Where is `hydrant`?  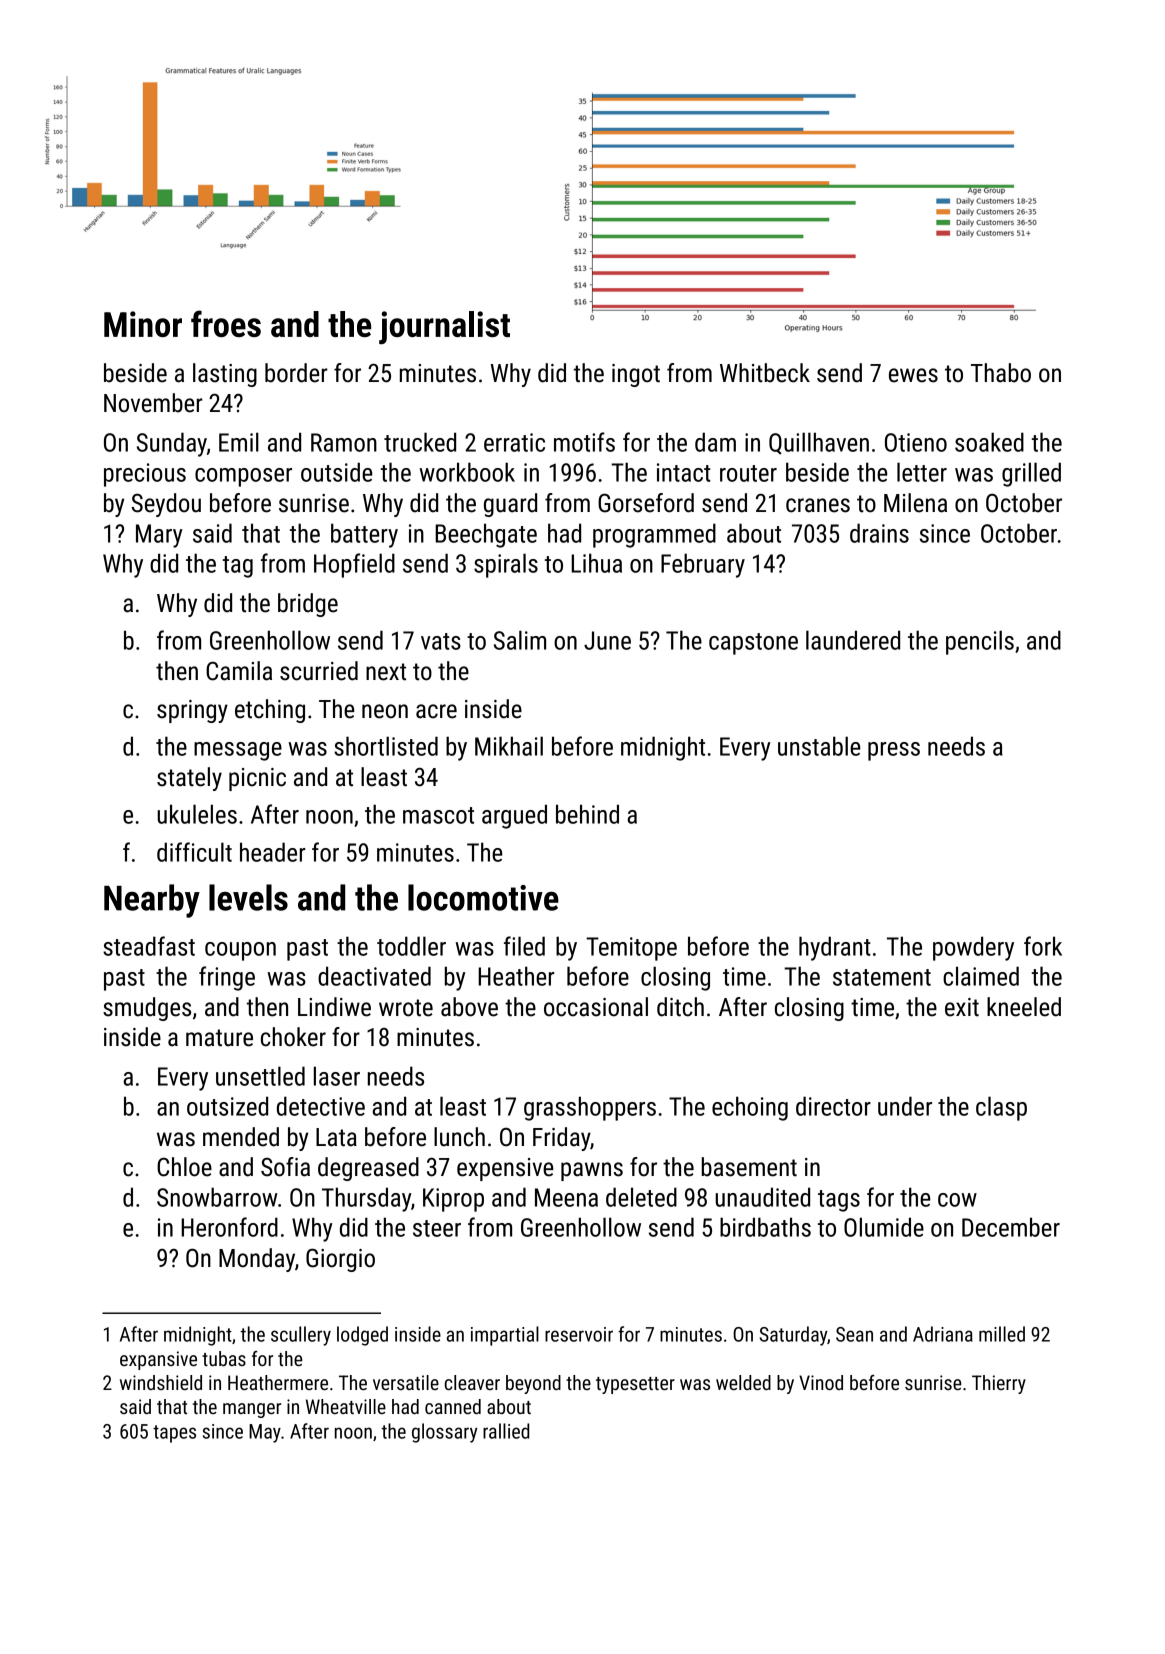 hydrant is located at coordinates (835, 948).
